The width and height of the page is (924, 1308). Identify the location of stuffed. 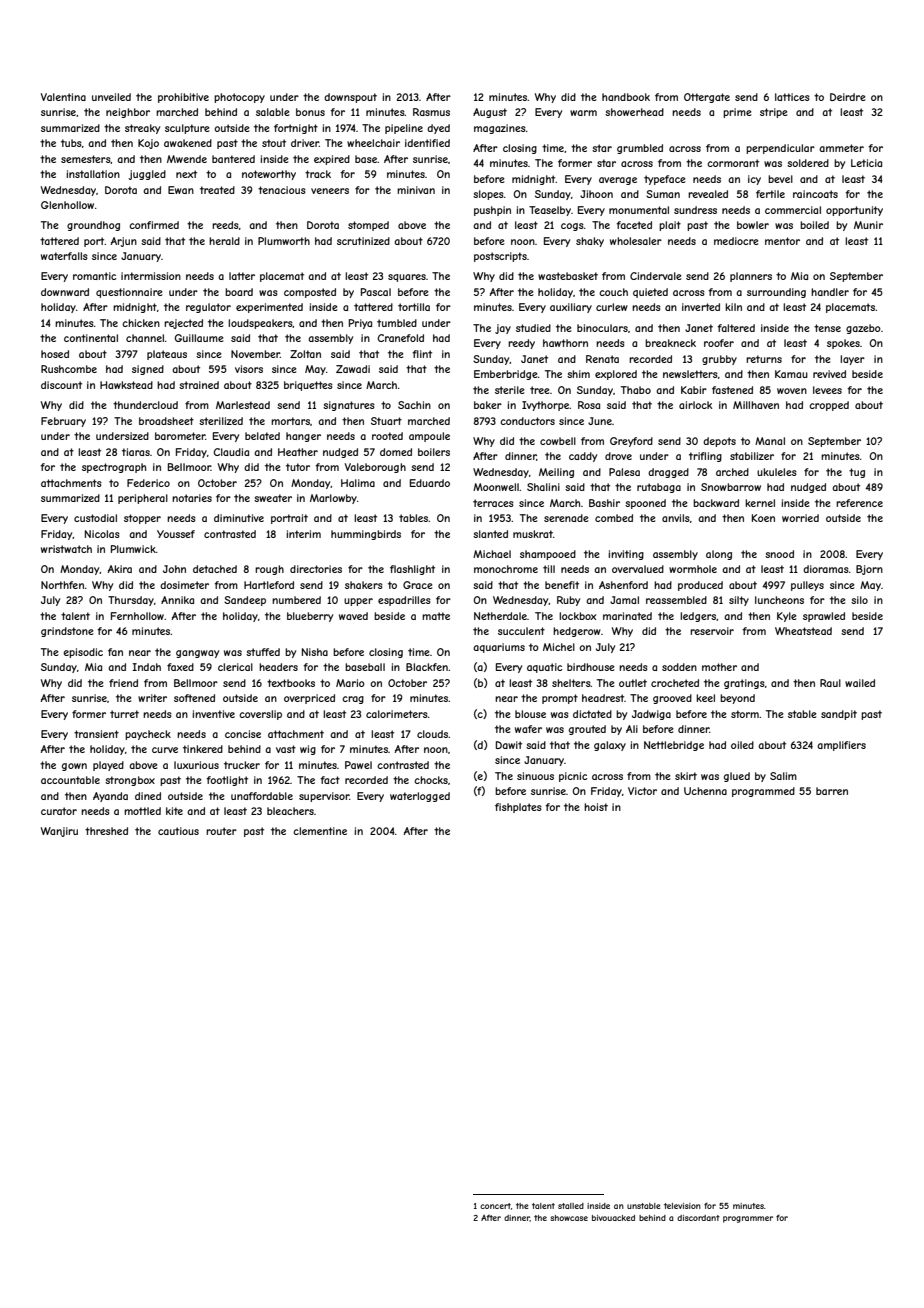
(263, 652).
